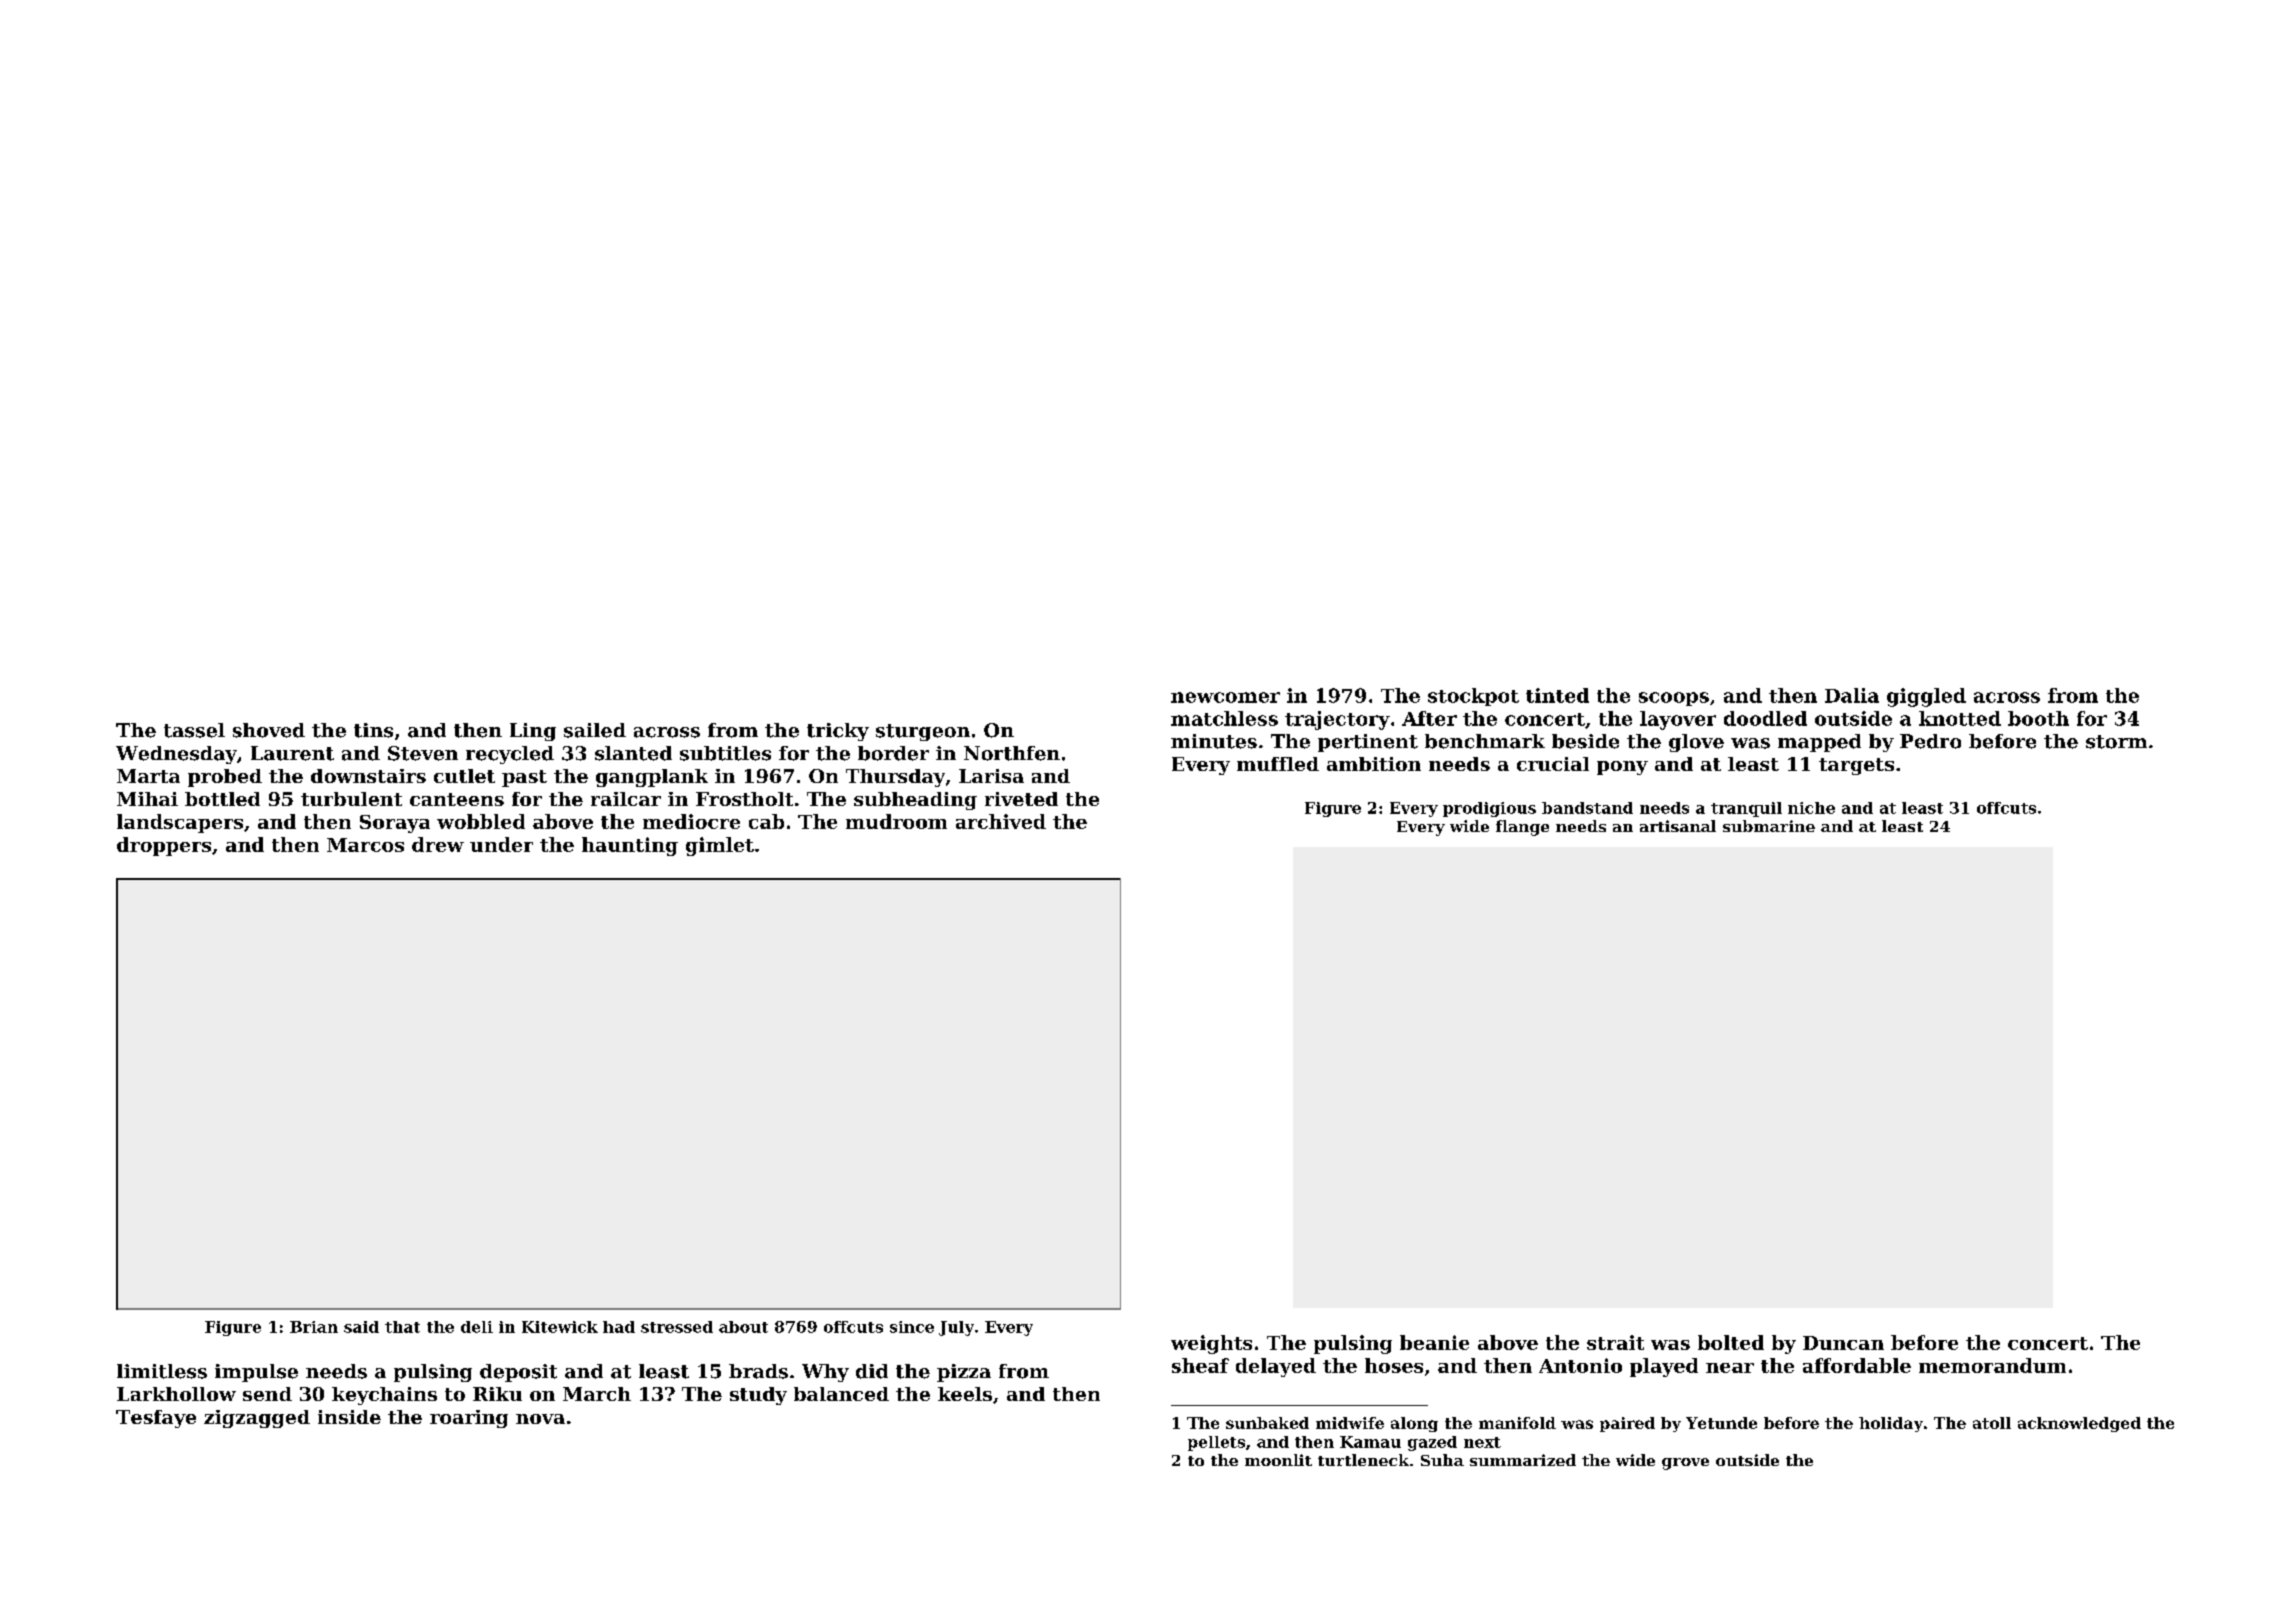 This screenshot has width=2292, height=1620. What do you see at coordinates (180, 823) in the screenshot?
I see `landscapers` at bounding box center [180, 823].
